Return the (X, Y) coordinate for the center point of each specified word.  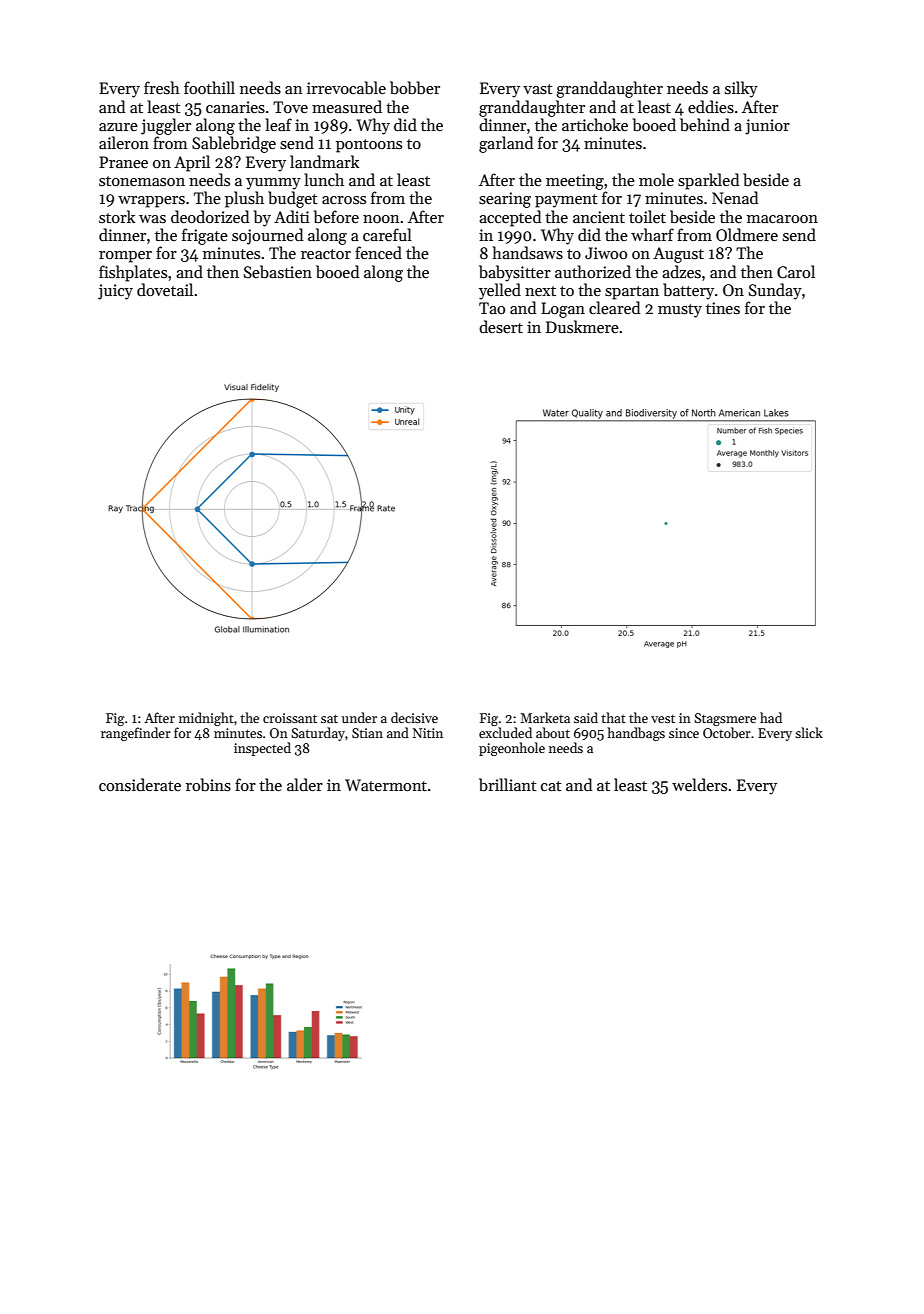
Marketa (545, 717)
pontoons (369, 146)
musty (680, 311)
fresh (162, 87)
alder (305, 784)
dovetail (165, 289)
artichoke (595, 124)
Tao (492, 308)
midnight (206, 719)
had (771, 717)
